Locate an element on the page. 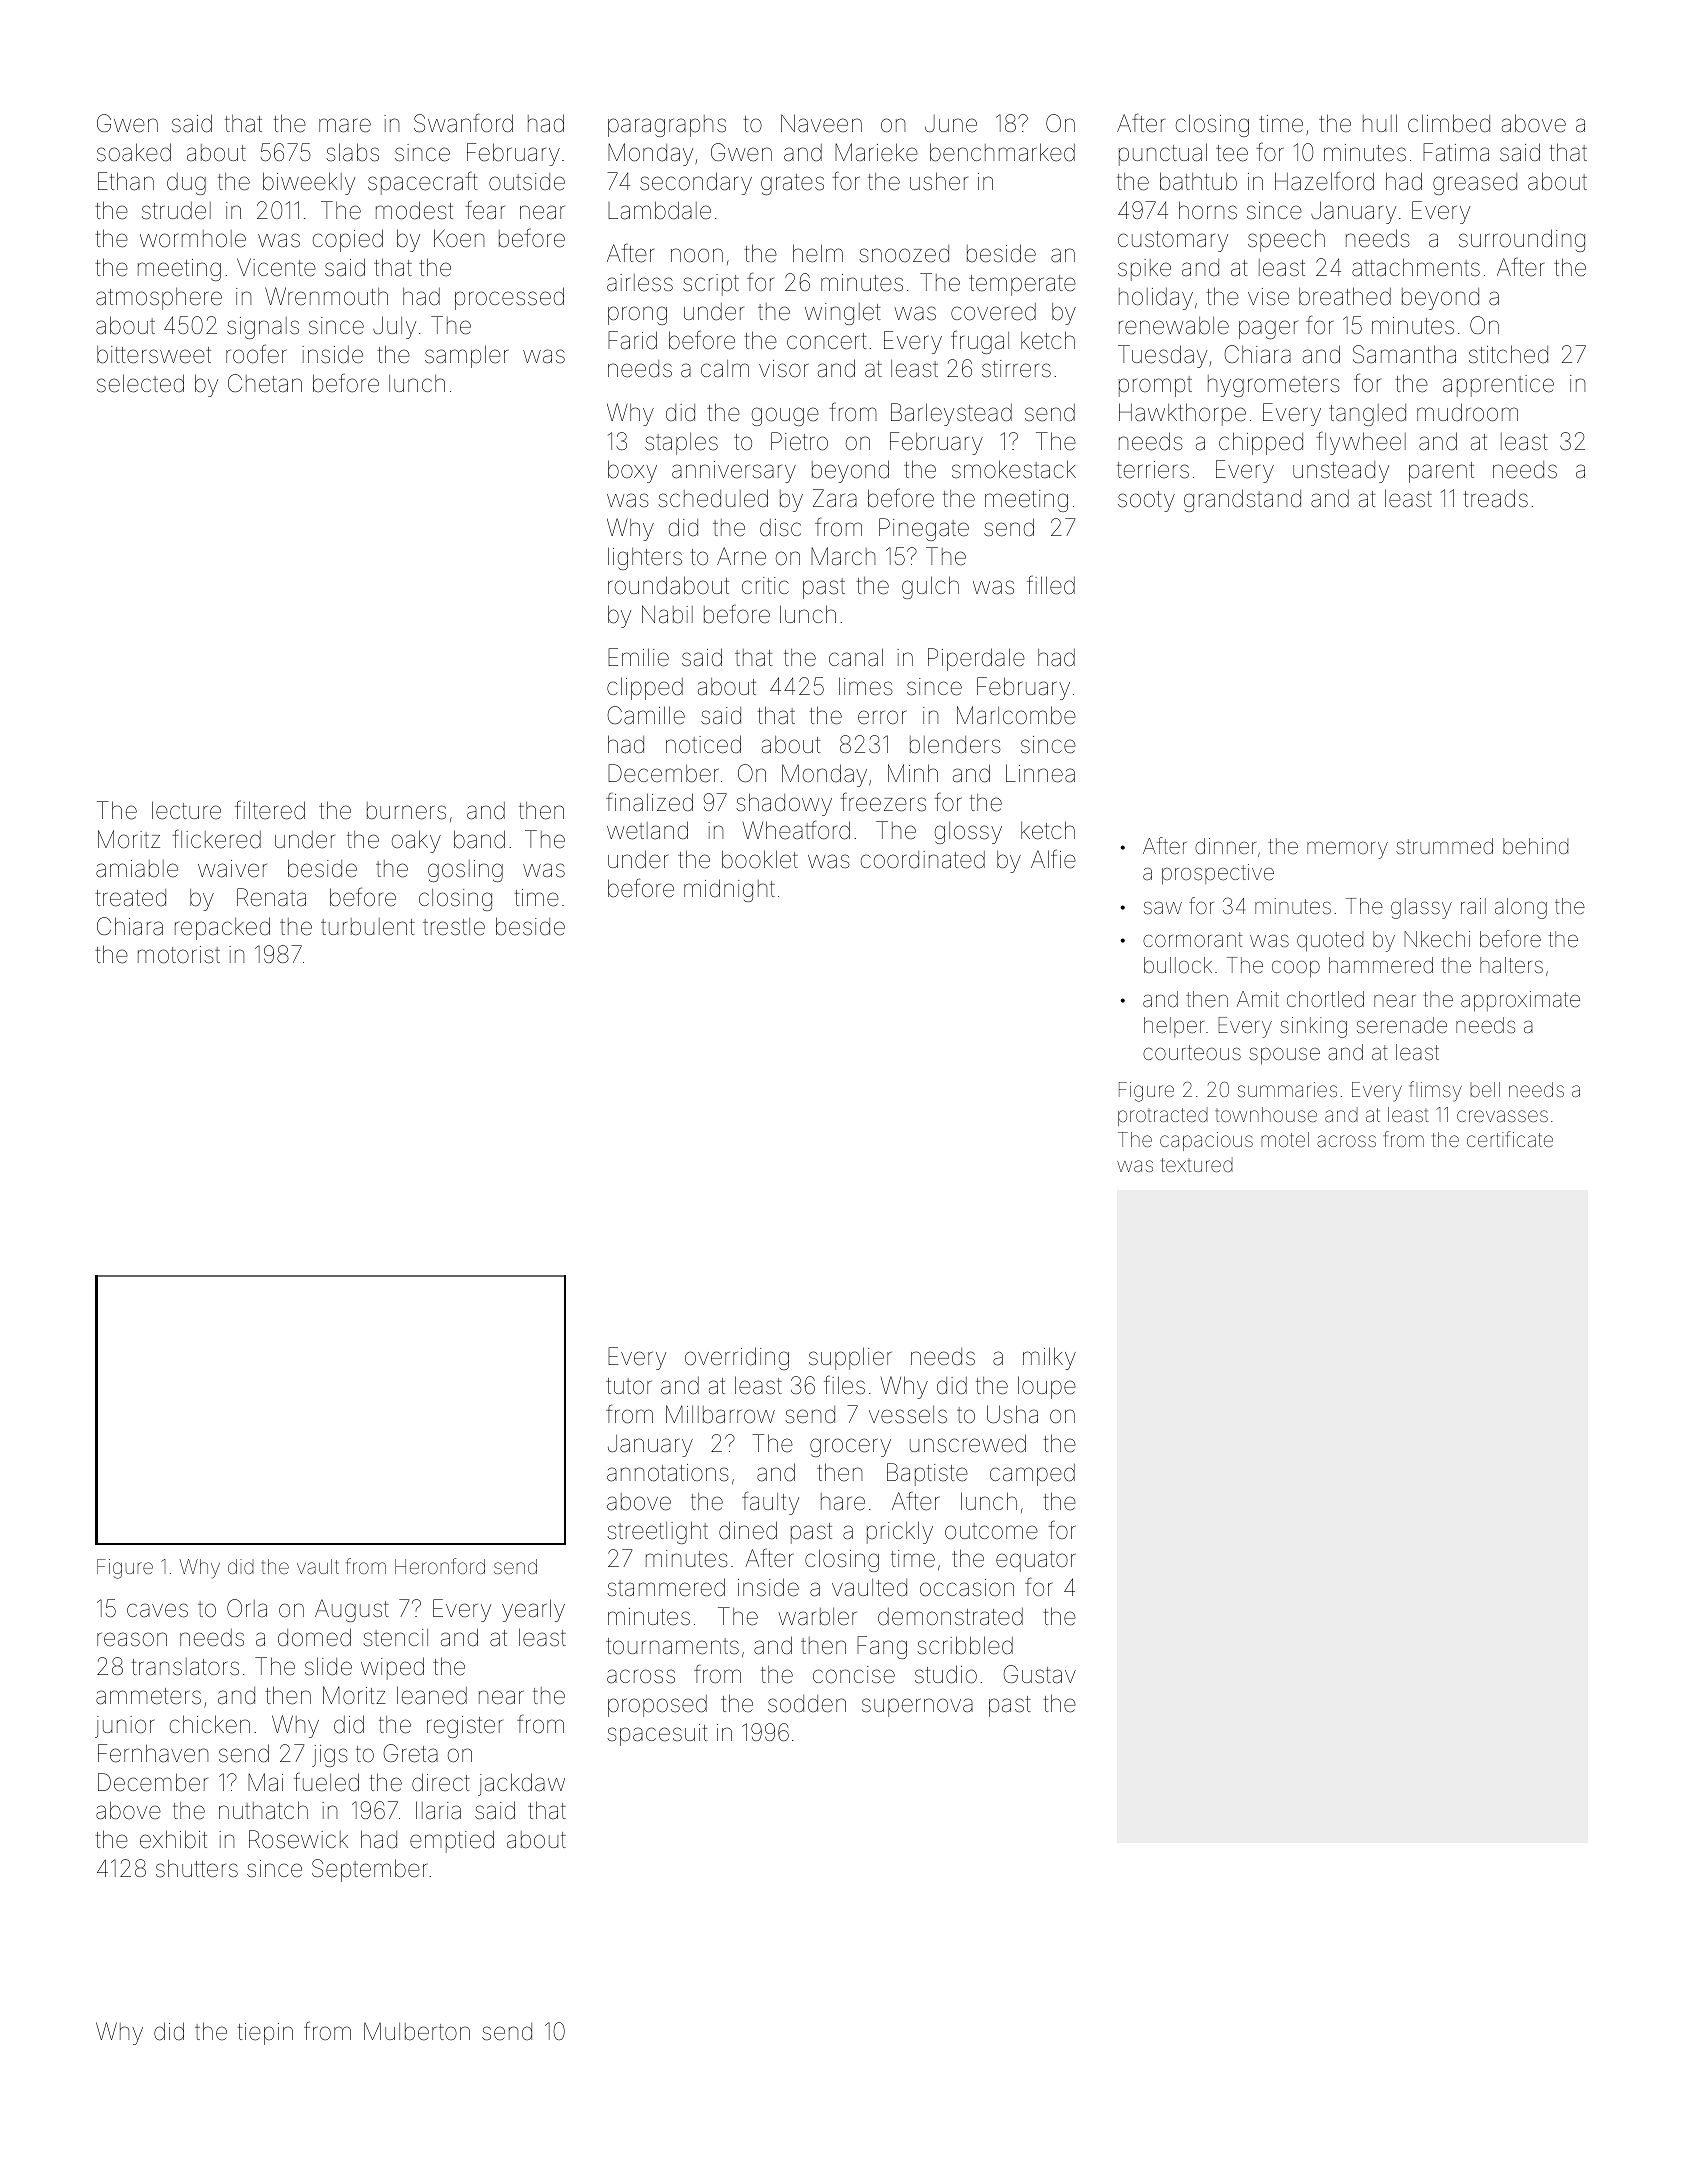 The width and height of the document is (1683, 2178). Greta is located at coordinates (410, 1753).
